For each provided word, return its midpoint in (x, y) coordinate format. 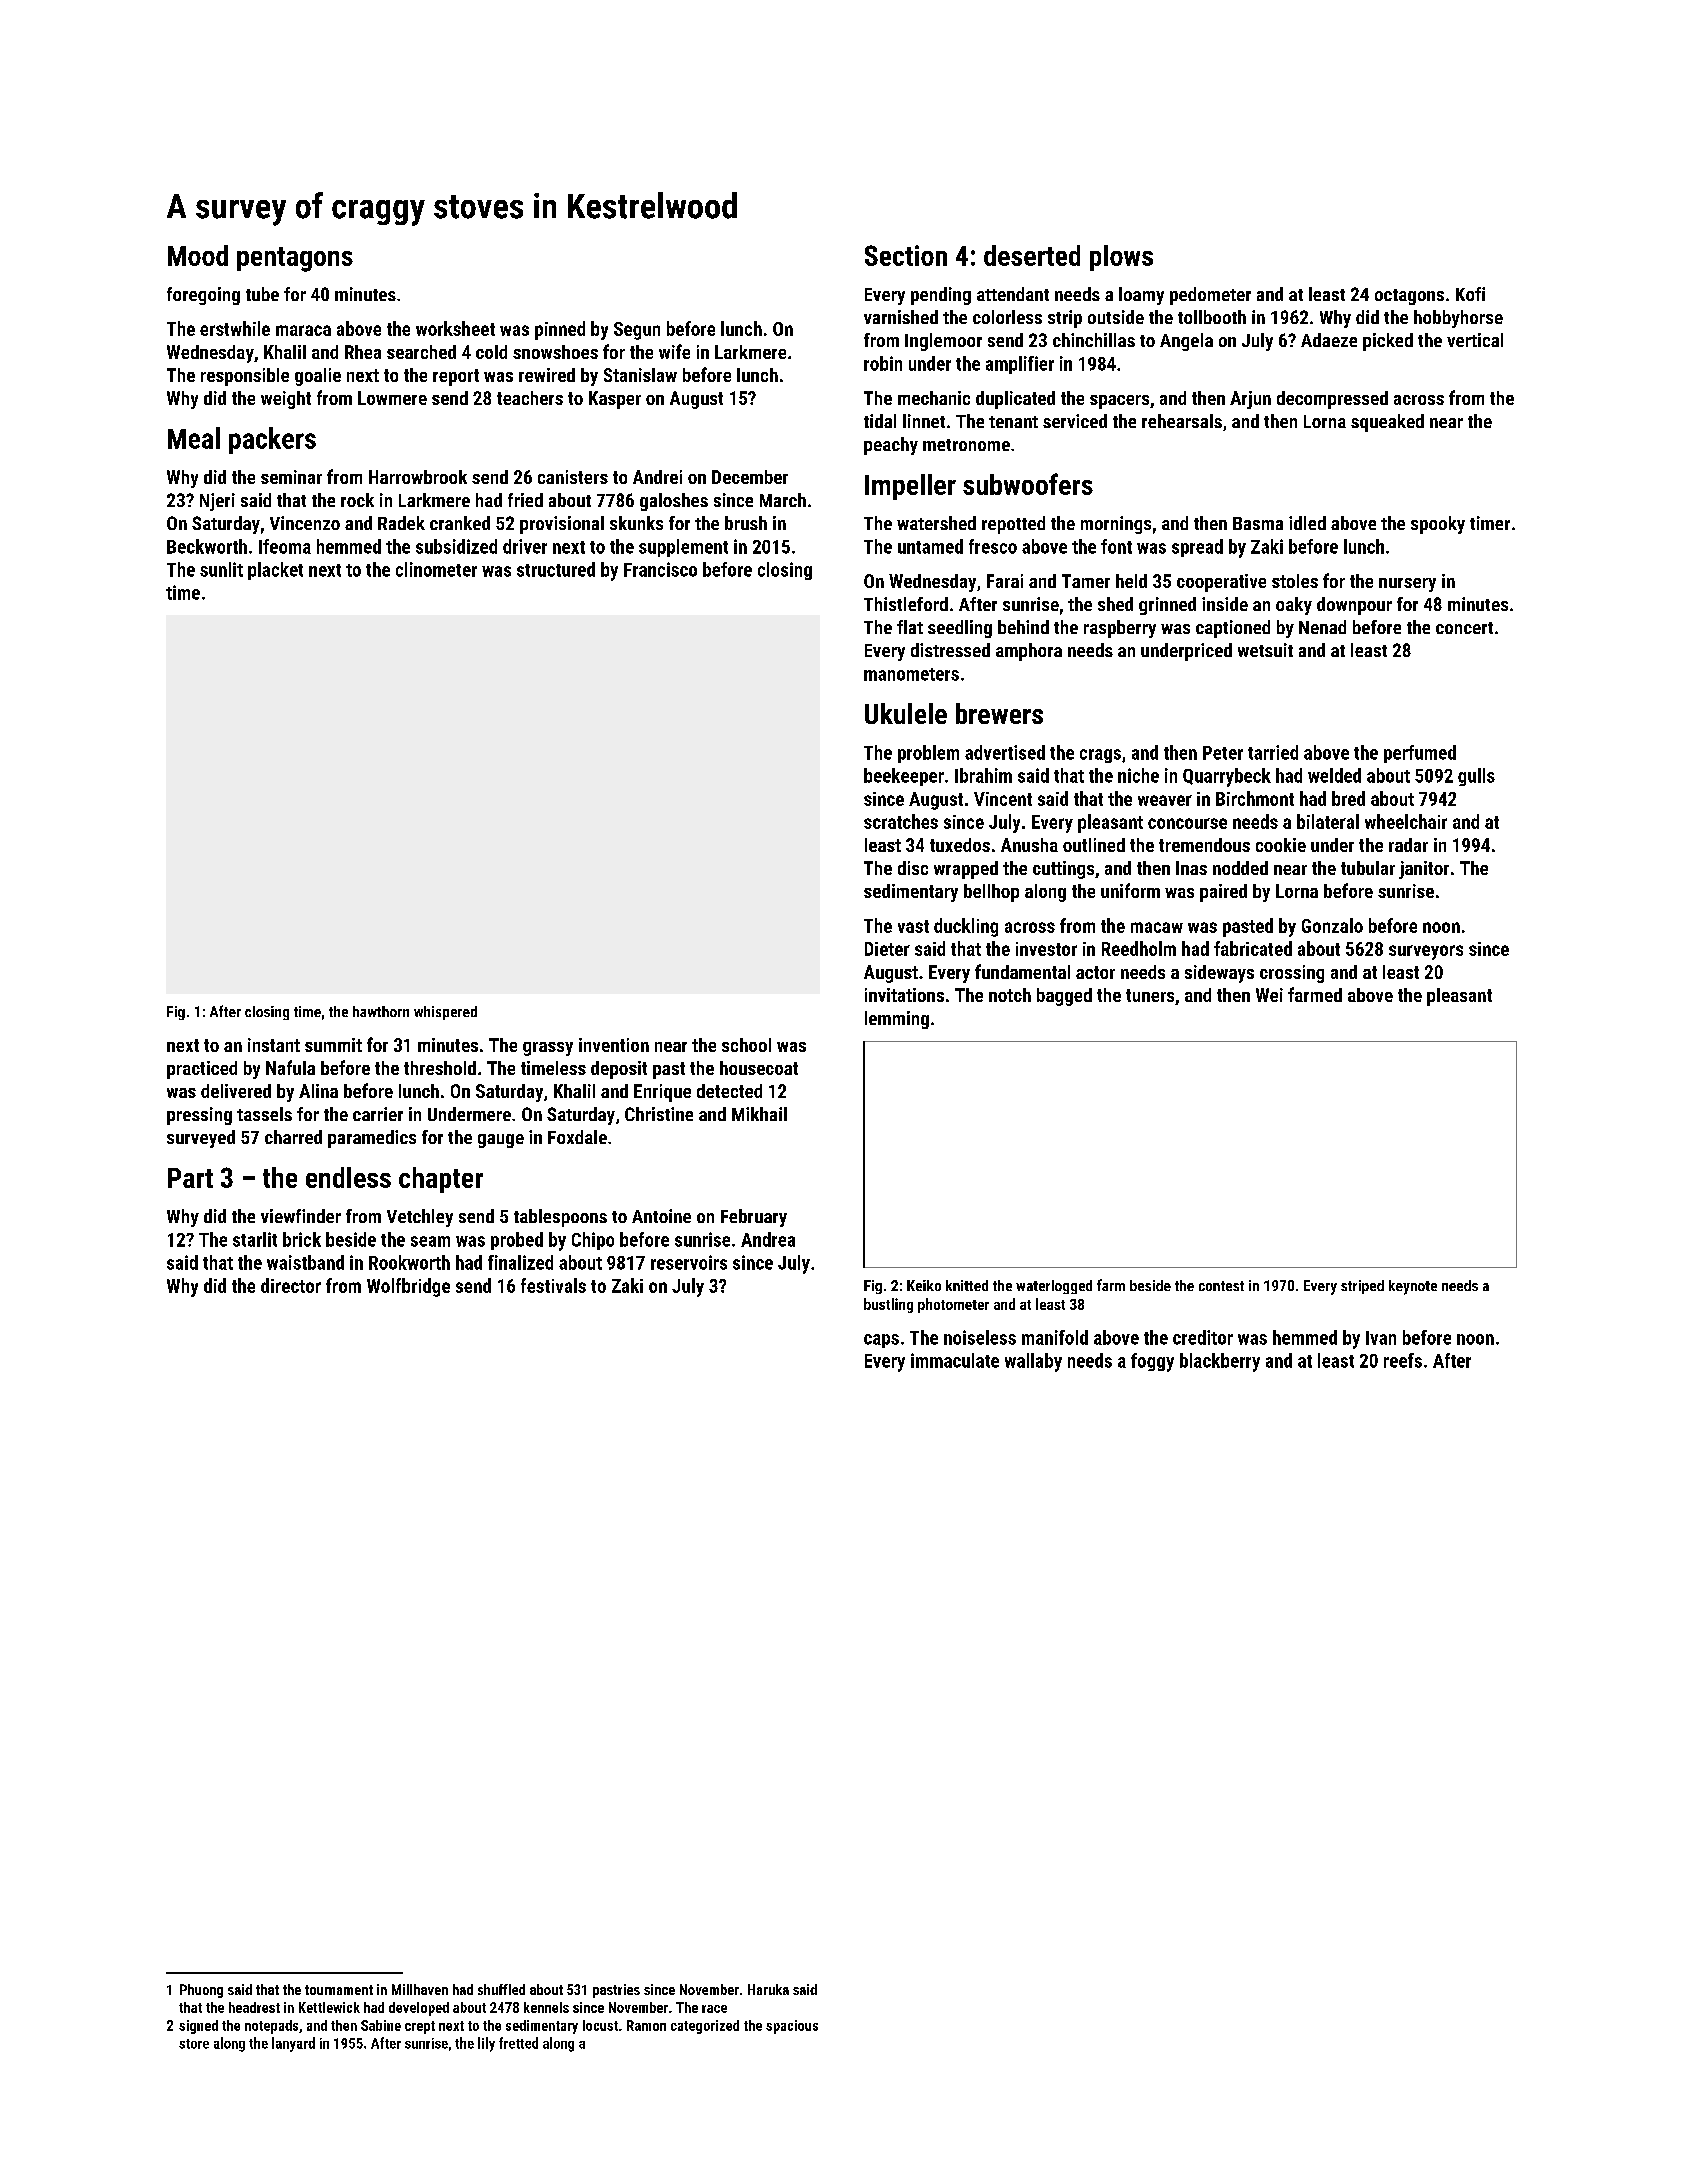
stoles (1295, 581)
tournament (339, 1990)
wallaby (1033, 1362)
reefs (1403, 1360)
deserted (1032, 255)
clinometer (436, 569)
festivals (553, 1285)
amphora (1029, 652)
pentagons (295, 259)
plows (1121, 258)
